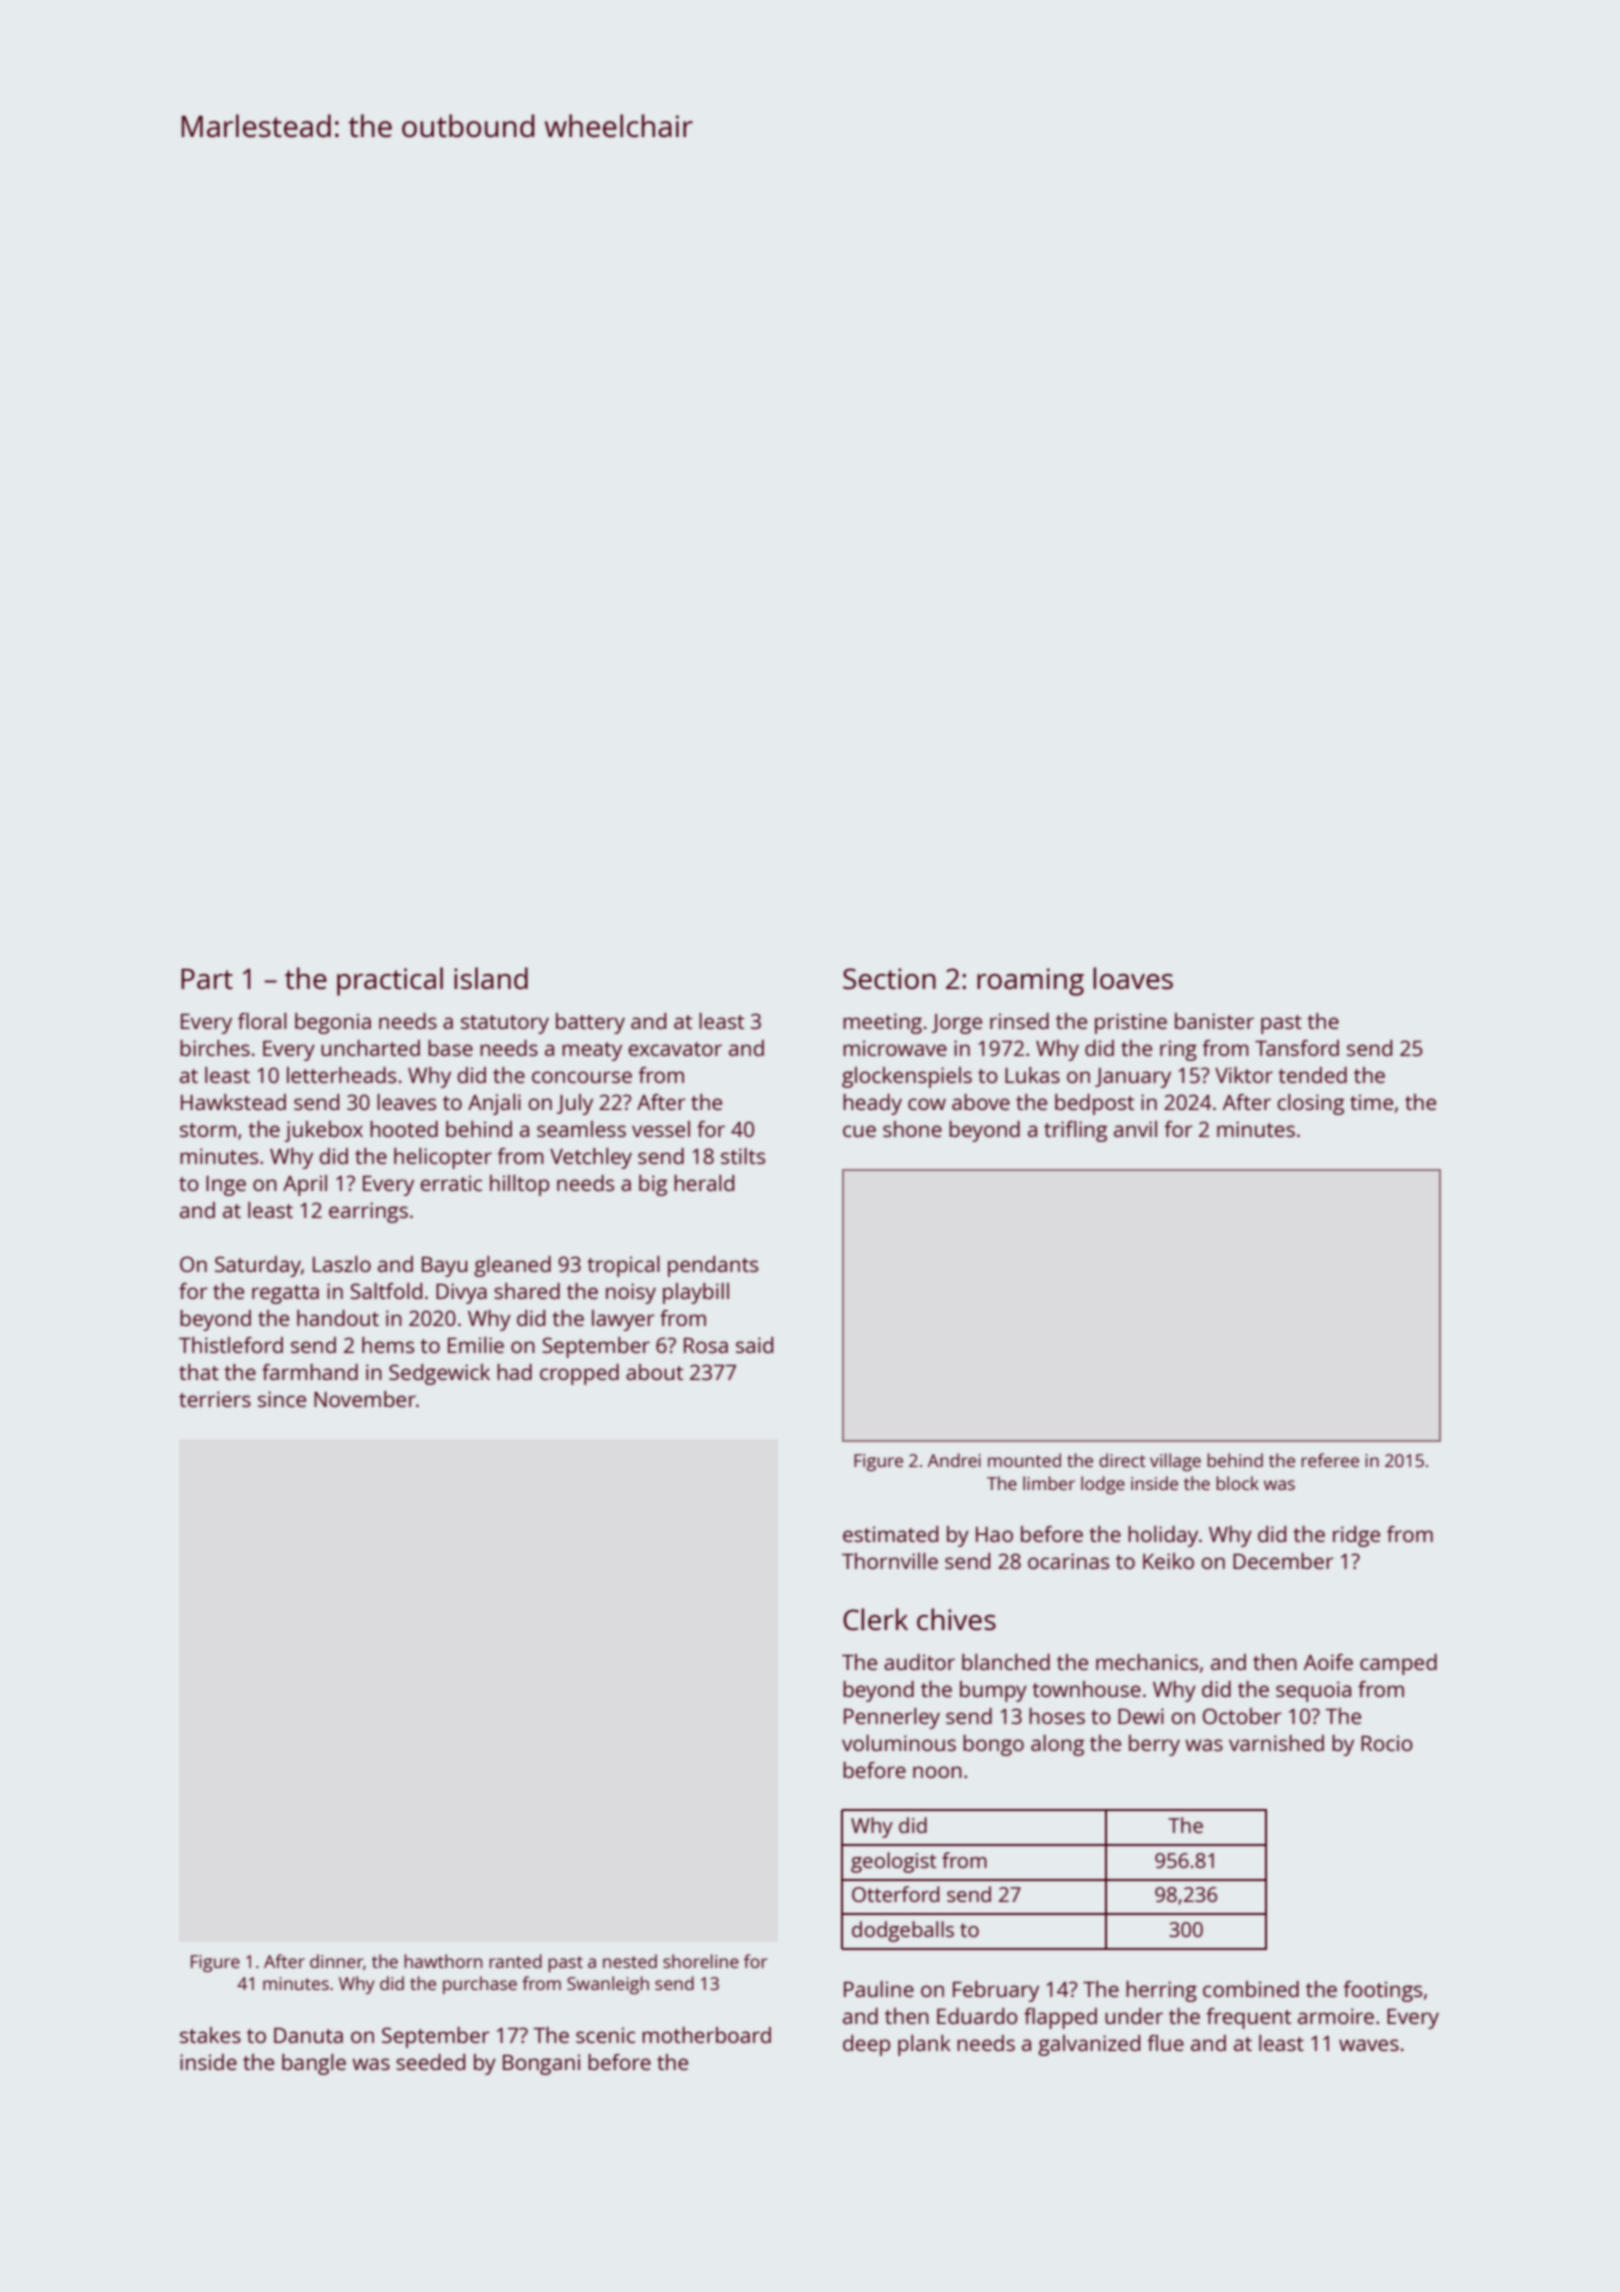 This screenshot has width=1620, height=2292. Describe the element at coordinates (889, 978) in the screenshot. I see `Section` at that location.
